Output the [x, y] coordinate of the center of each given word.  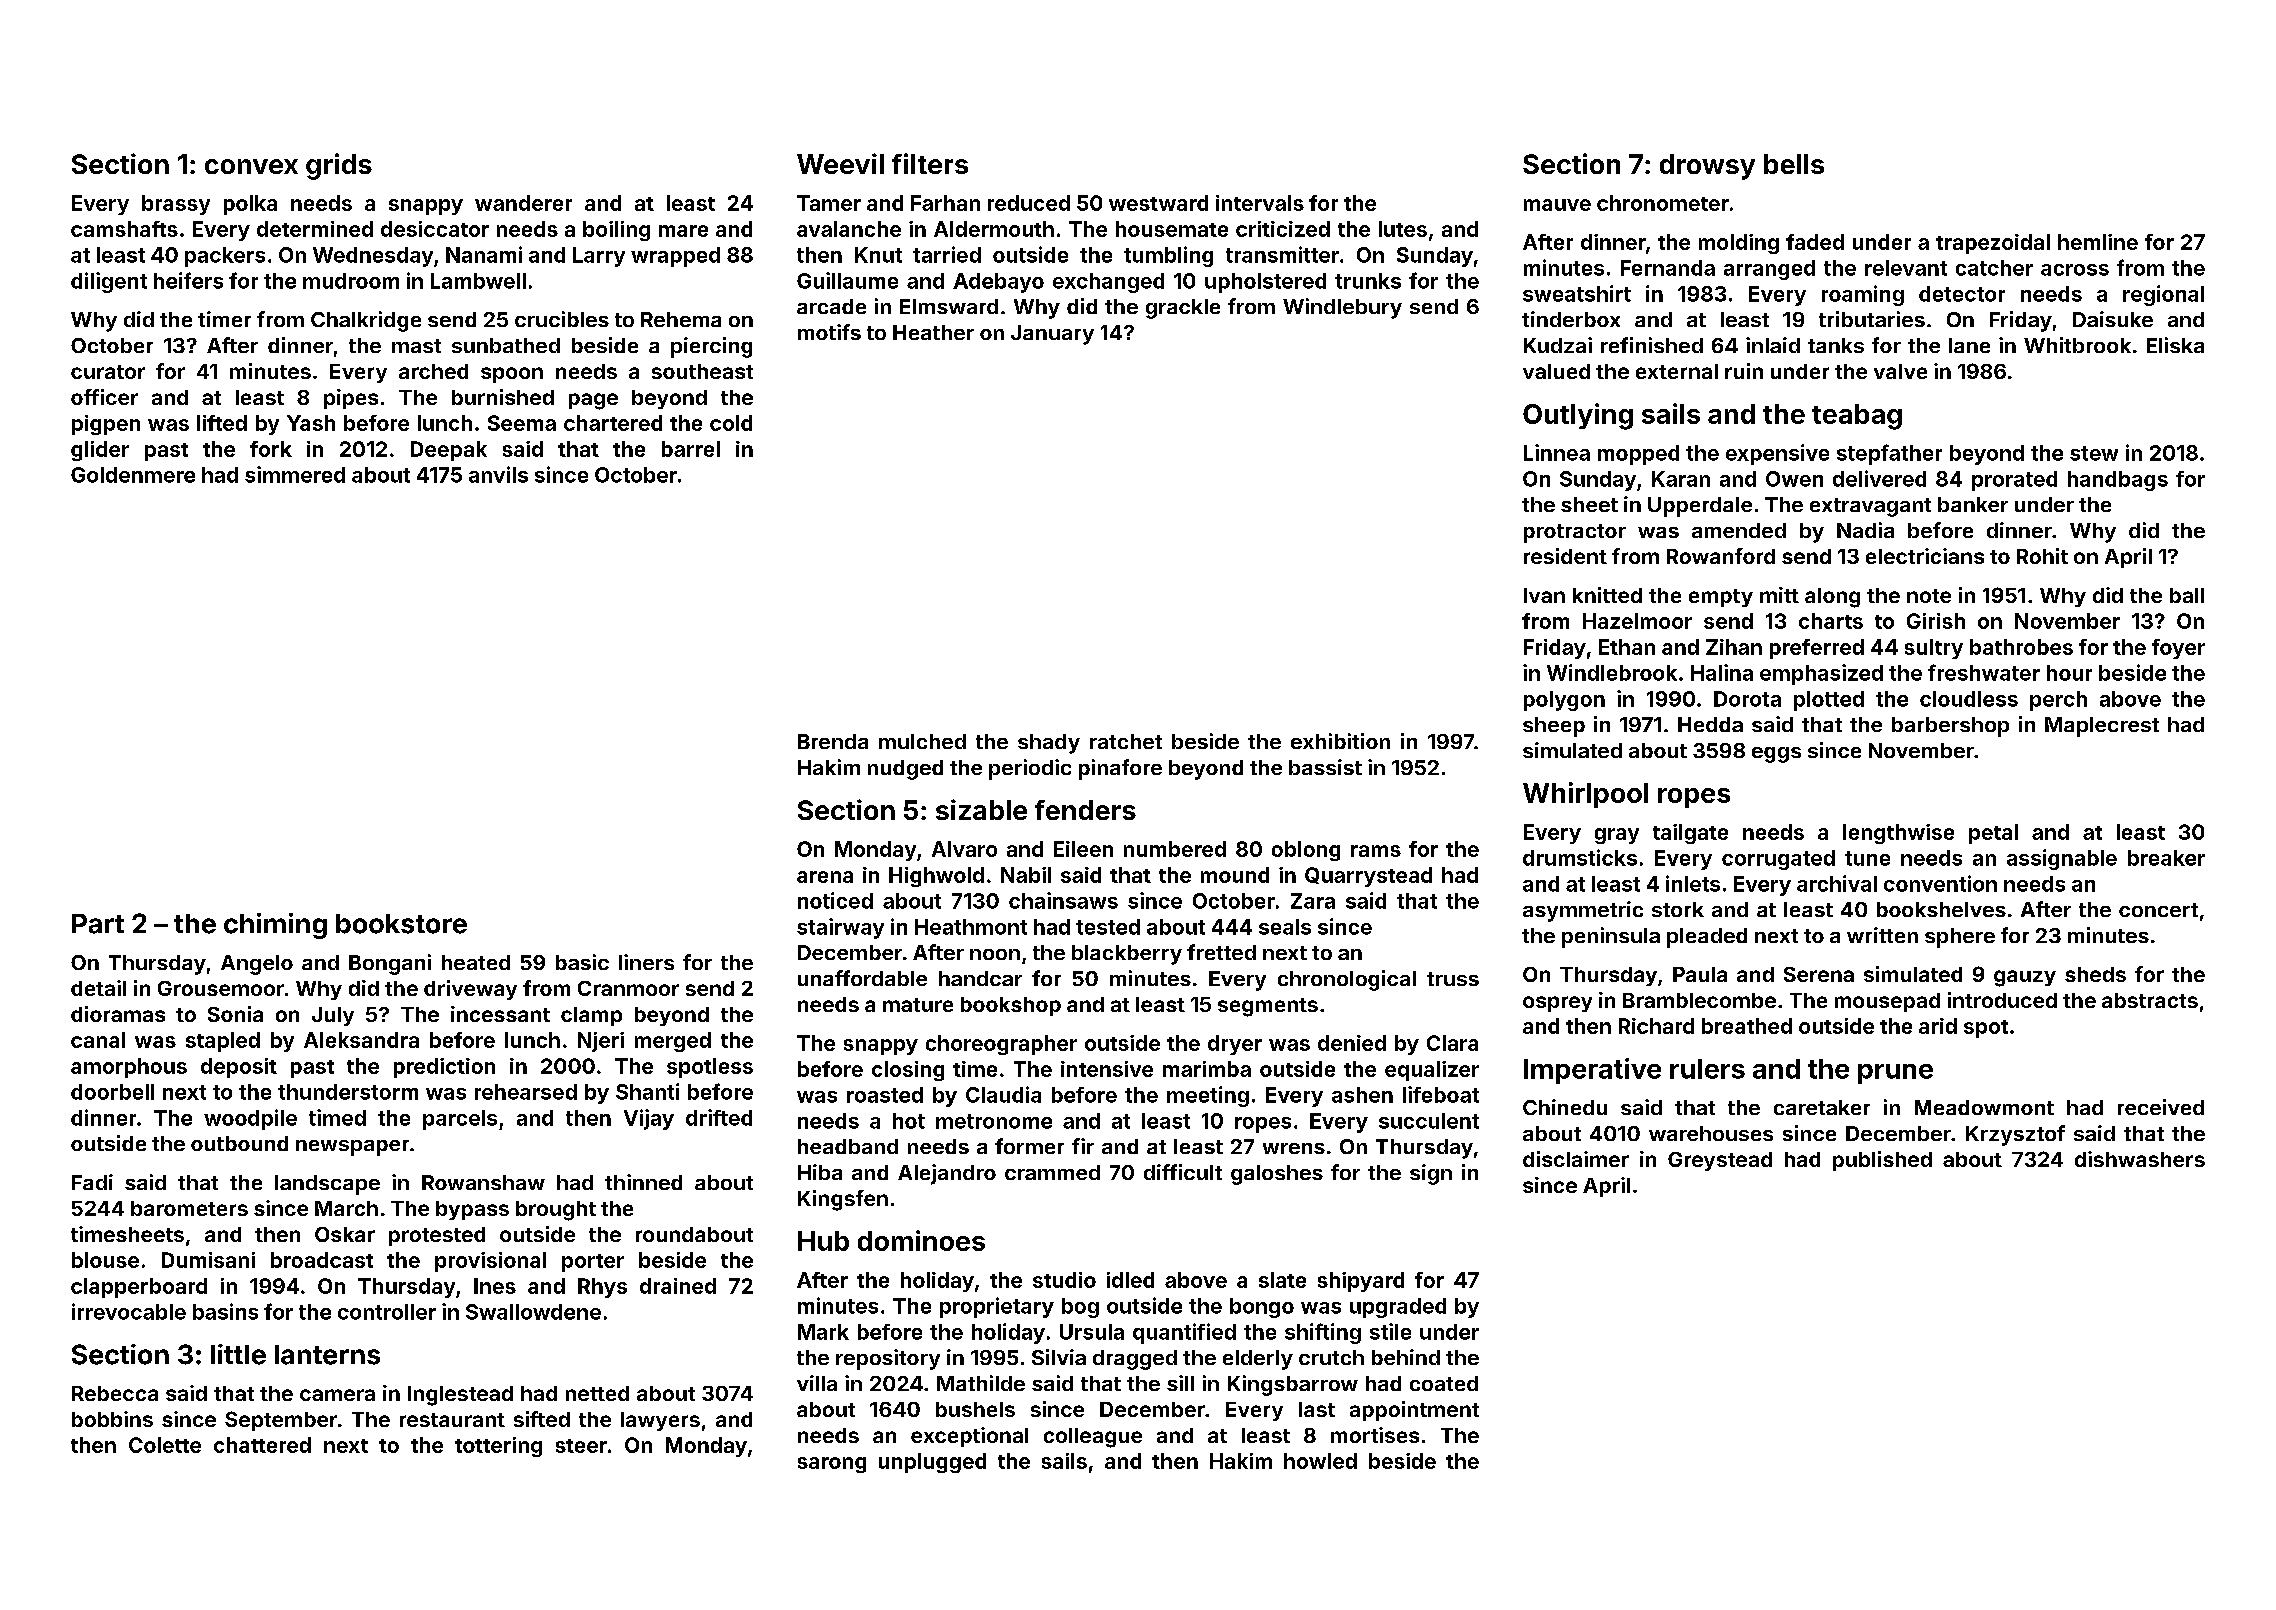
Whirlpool [1585, 795]
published [1882, 1161]
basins [225, 1311]
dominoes [921, 1240]
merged [673, 1042]
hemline [2098, 242]
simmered [295, 474]
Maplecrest [2102, 727]
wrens [1294, 1148]
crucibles [562, 319]
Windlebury [1342, 308]
